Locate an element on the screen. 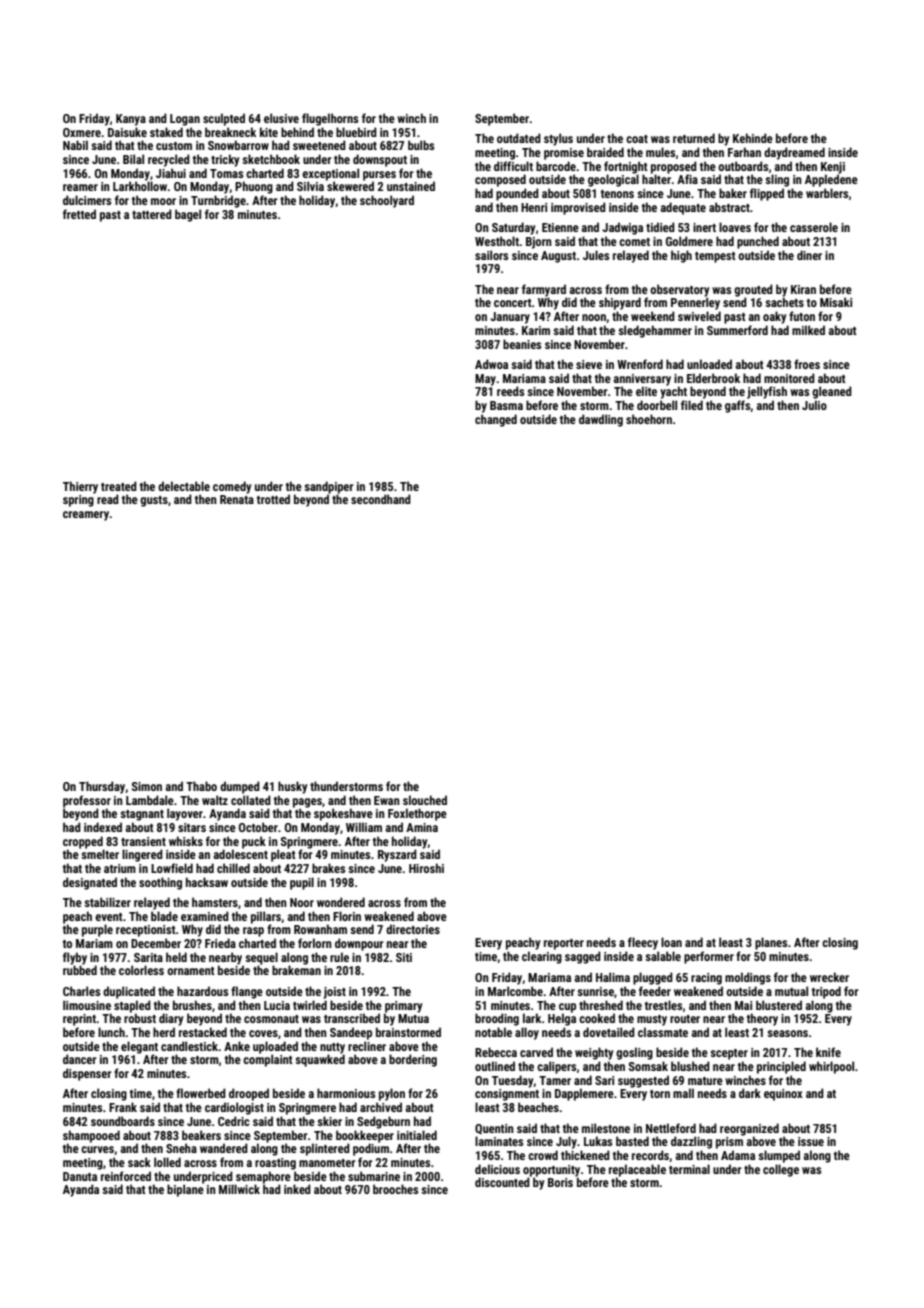 Image resolution: width=924 pixels, height=1308 pixels. Julio is located at coordinates (814, 405).
